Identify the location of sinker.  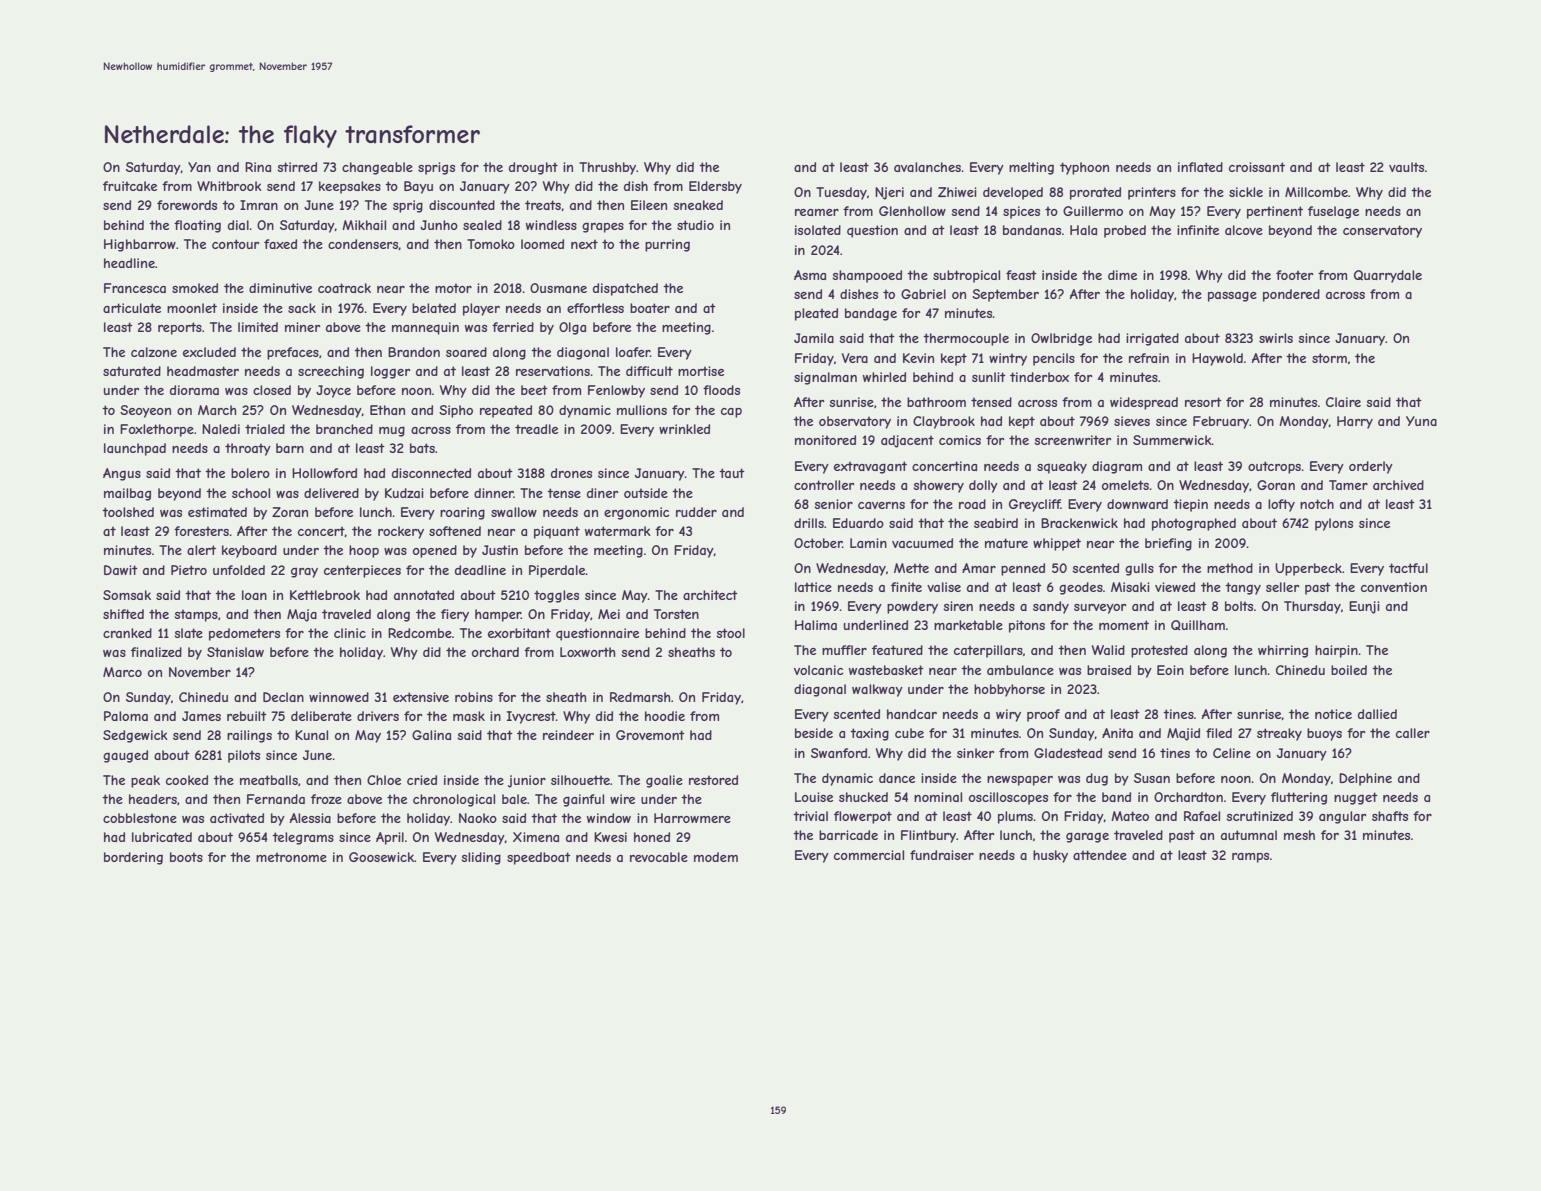
(975, 753).
